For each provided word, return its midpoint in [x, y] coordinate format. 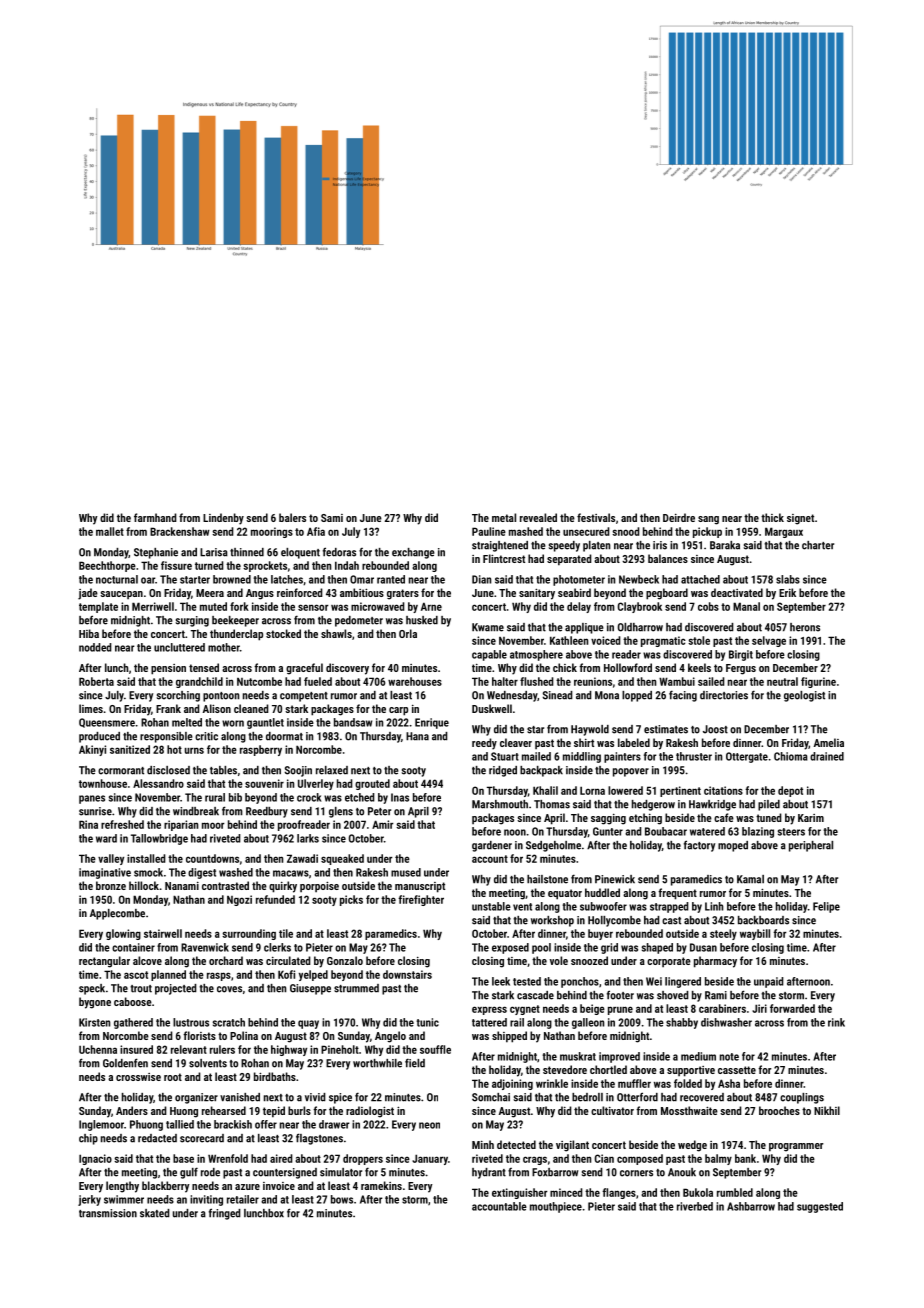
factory [699, 846]
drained [827, 756]
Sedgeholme [553, 846]
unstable [491, 906]
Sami [332, 518]
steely [723, 934]
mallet [110, 531]
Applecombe [117, 914]
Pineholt [340, 1049]
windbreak [196, 811]
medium [698, 1056]
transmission [108, 1213]
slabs [788, 579]
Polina [244, 1035]
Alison [217, 708]
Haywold [590, 730]
